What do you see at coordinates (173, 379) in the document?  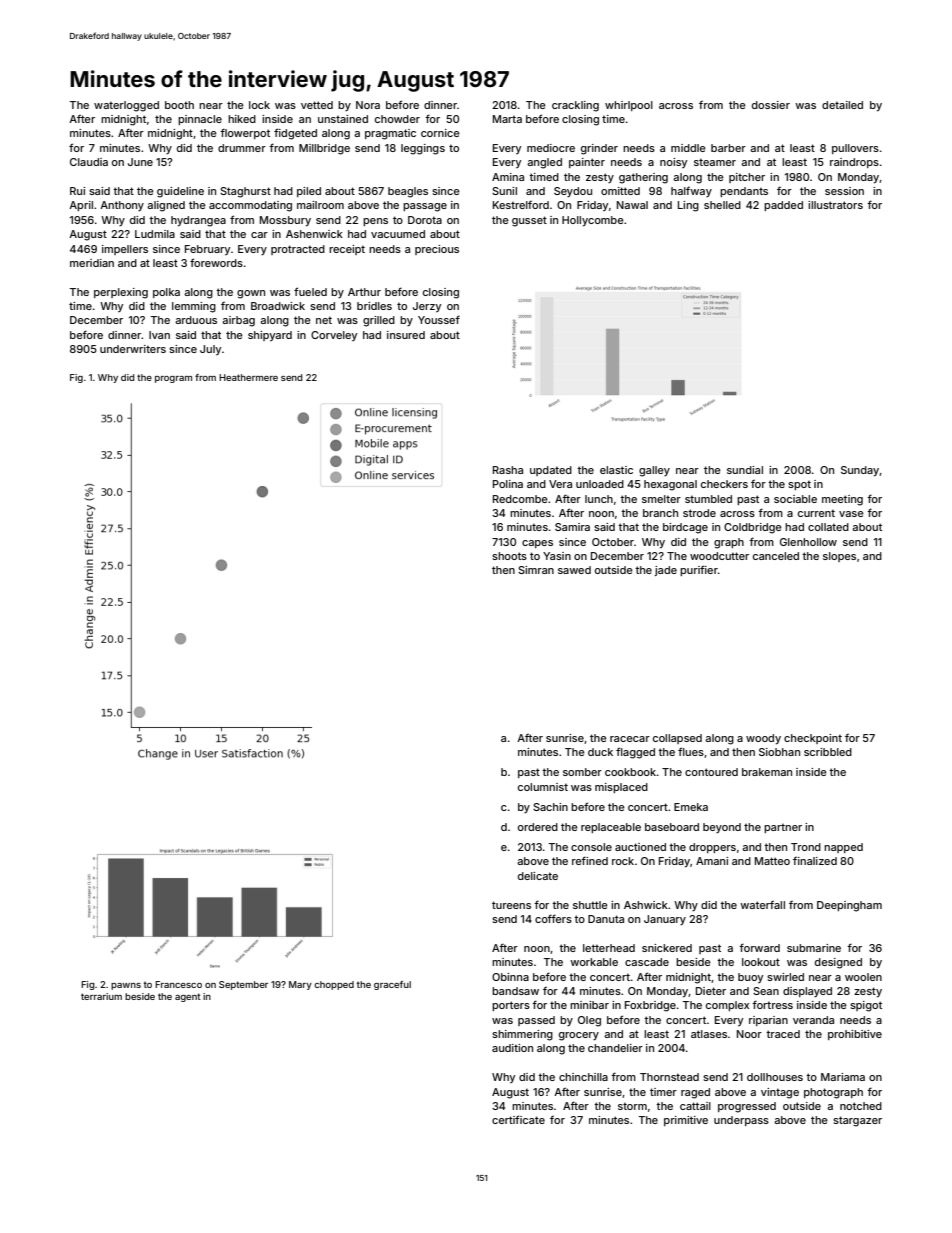 I see `program` at bounding box center [173, 379].
